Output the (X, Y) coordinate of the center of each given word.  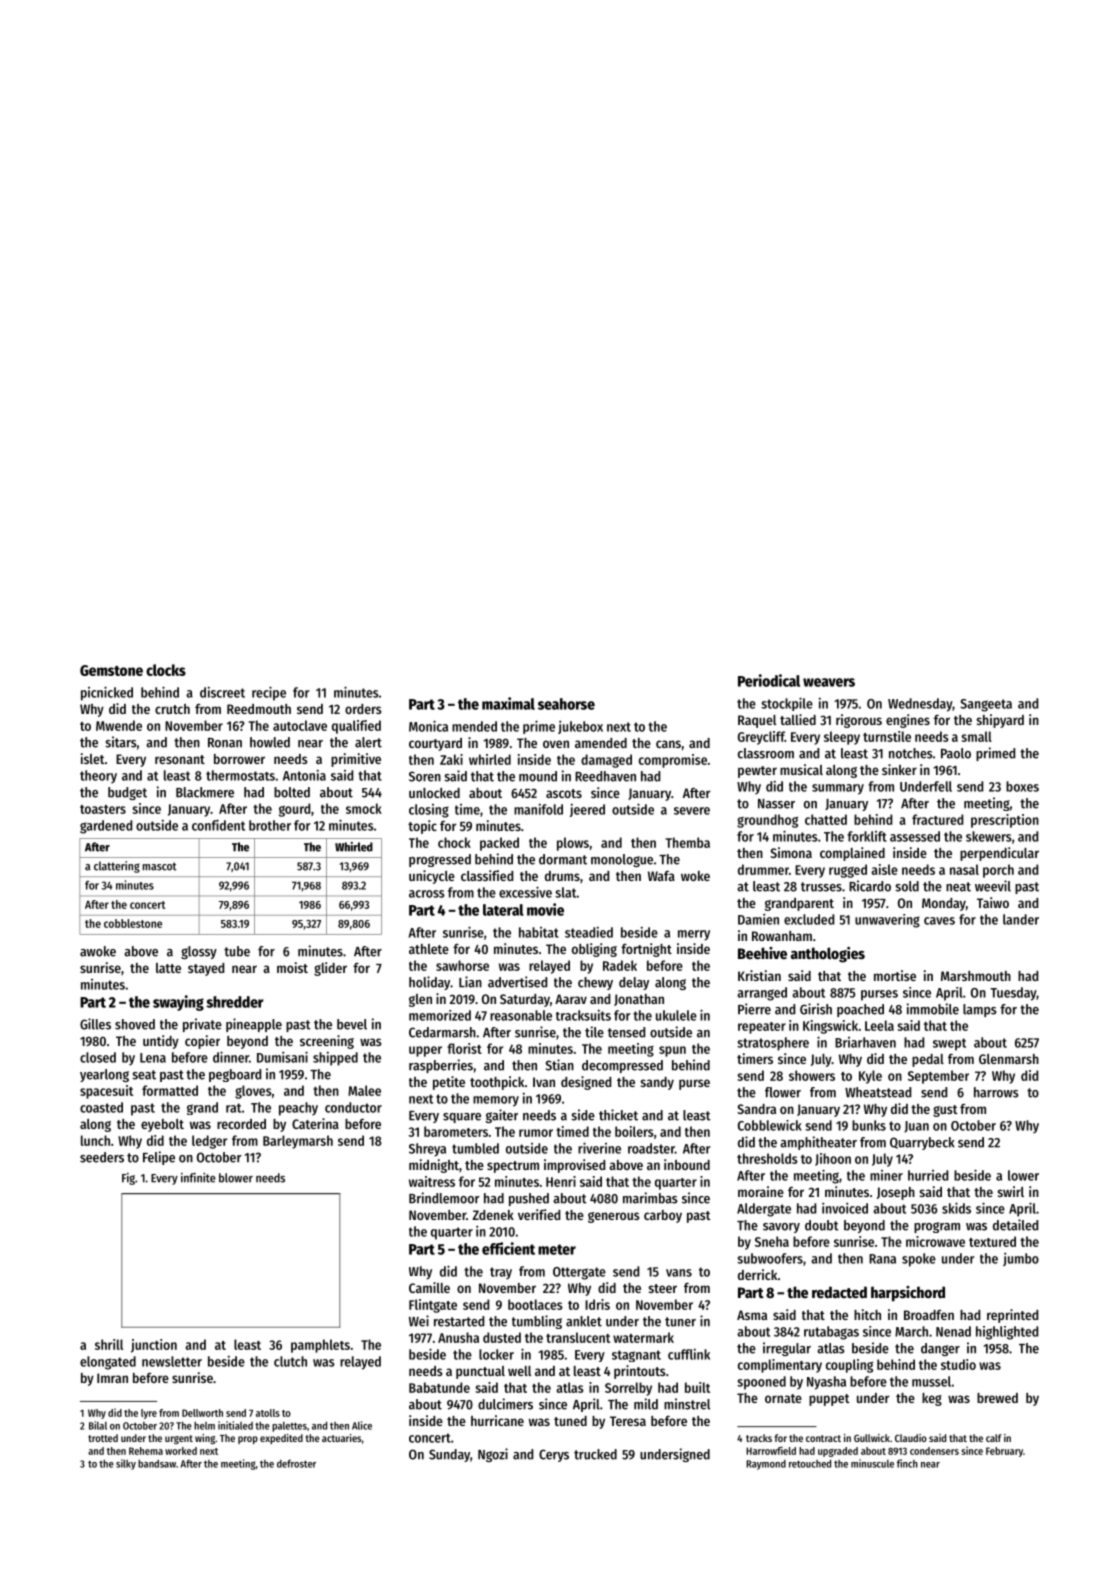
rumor (536, 1133)
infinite (198, 1178)
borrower (239, 759)
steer (663, 1288)
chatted (826, 819)
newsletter (172, 1361)
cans (668, 744)
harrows (996, 1092)
